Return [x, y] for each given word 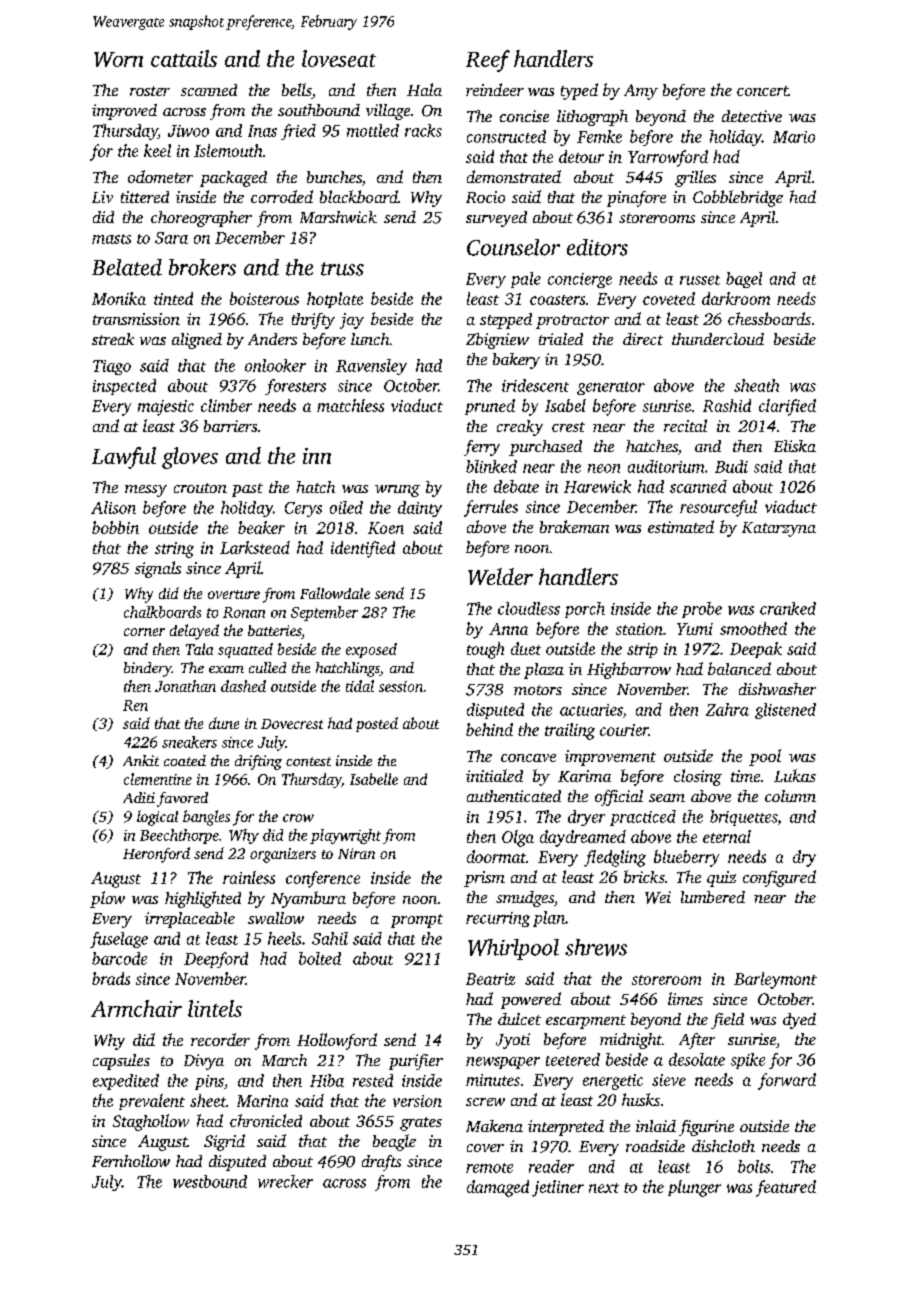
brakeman [574, 526]
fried [298, 132]
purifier [416, 1062]
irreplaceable [190, 920]
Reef [488, 61]
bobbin [115, 527]
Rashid [727, 405]
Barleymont [775, 980]
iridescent [535, 385]
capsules [121, 1062]
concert [762, 91]
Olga [518, 838]
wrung [397, 491]
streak [113, 339]
